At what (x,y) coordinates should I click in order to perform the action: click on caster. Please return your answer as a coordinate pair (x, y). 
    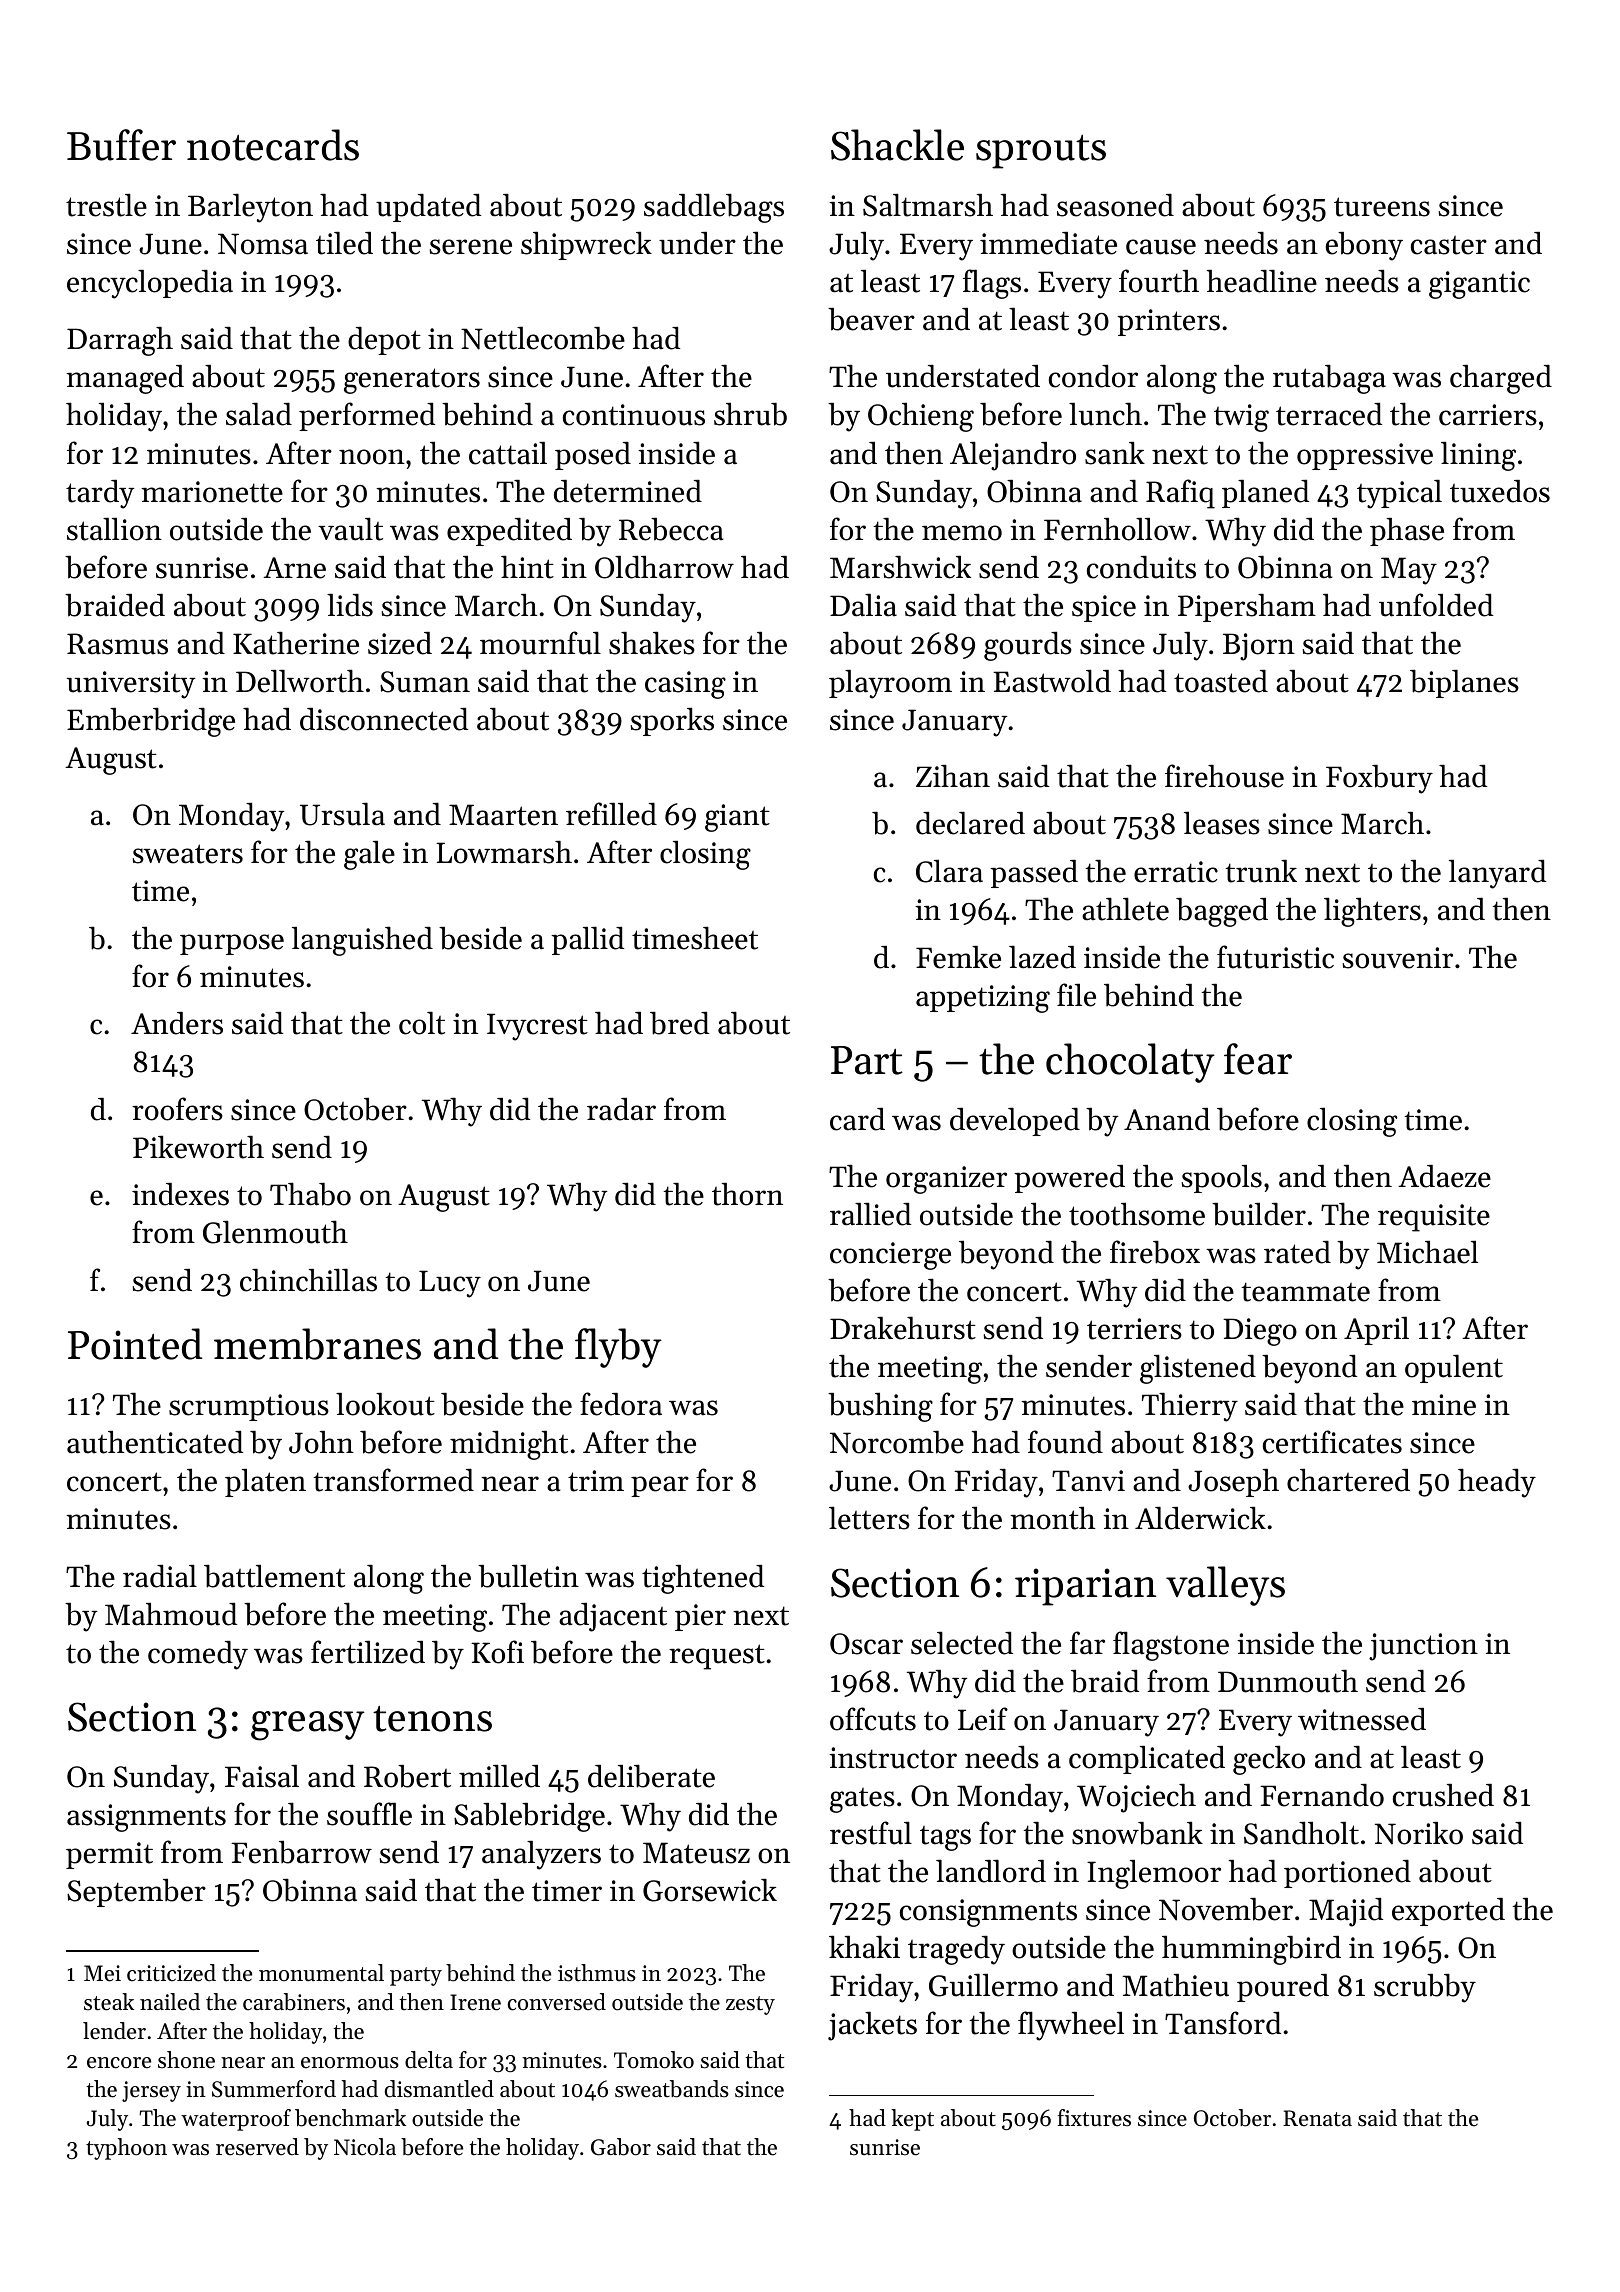
    Looking at the image, I should click on (1449, 245).
